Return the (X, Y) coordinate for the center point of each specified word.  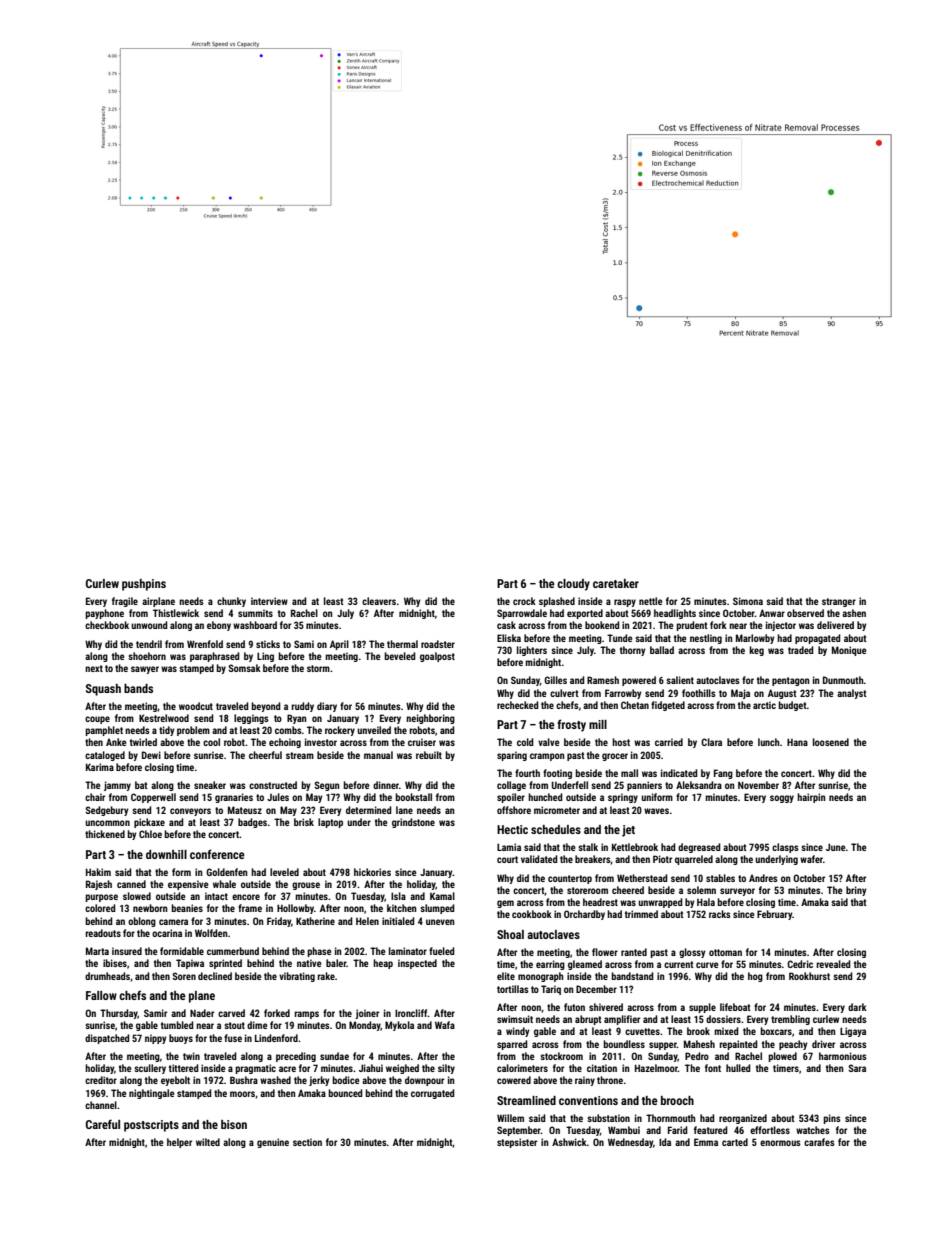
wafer (811, 859)
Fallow (101, 995)
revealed (833, 964)
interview (269, 601)
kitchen (402, 908)
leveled (284, 872)
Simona (748, 601)
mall (629, 773)
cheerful (265, 755)
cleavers (379, 601)
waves (656, 811)
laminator (408, 951)
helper (179, 1143)
